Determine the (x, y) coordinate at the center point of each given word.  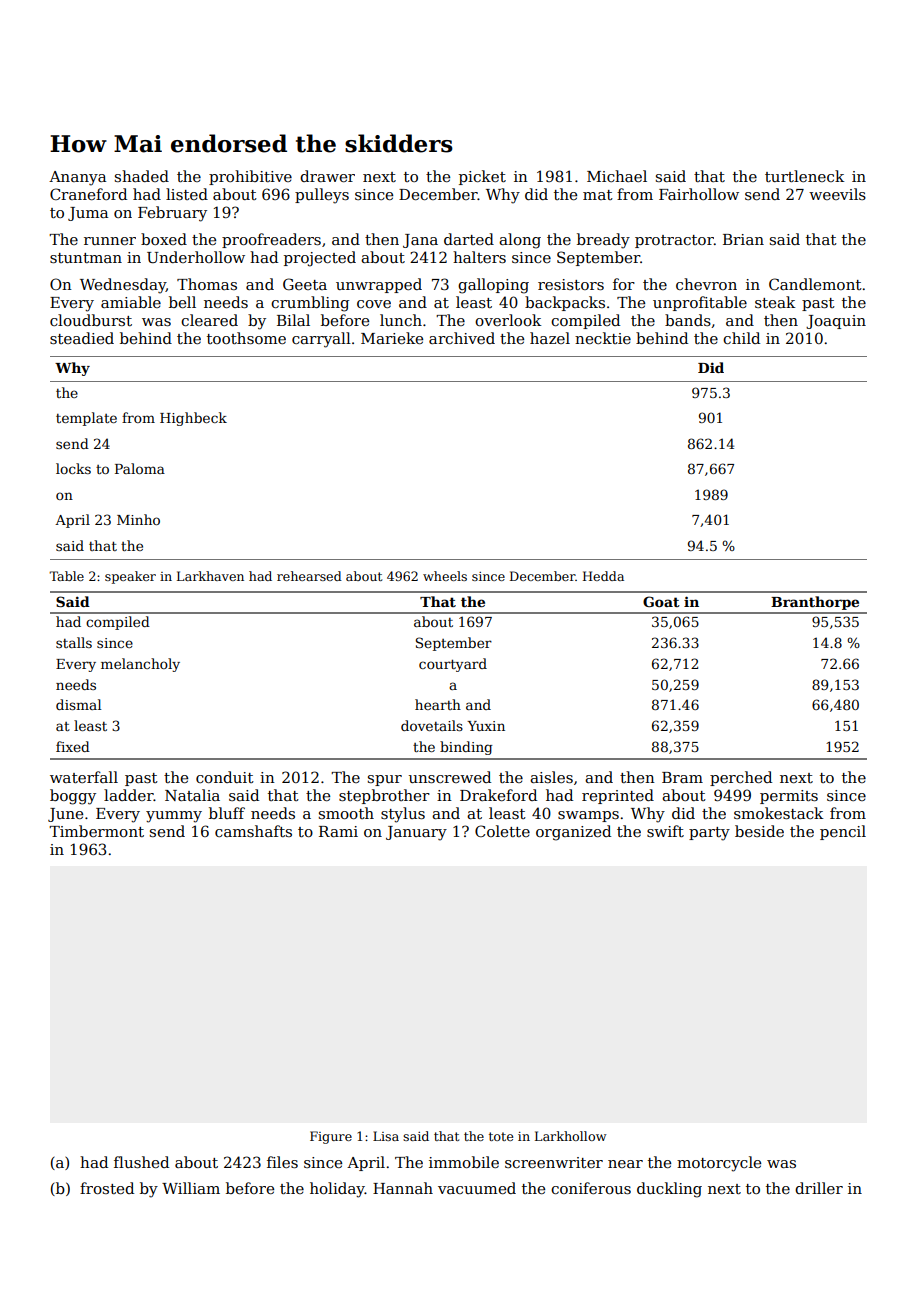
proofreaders (271, 240)
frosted (107, 1188)
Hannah (403, 1188)
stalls (74, 642)
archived (462, 338)
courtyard (453, 665)
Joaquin (836, 322)
